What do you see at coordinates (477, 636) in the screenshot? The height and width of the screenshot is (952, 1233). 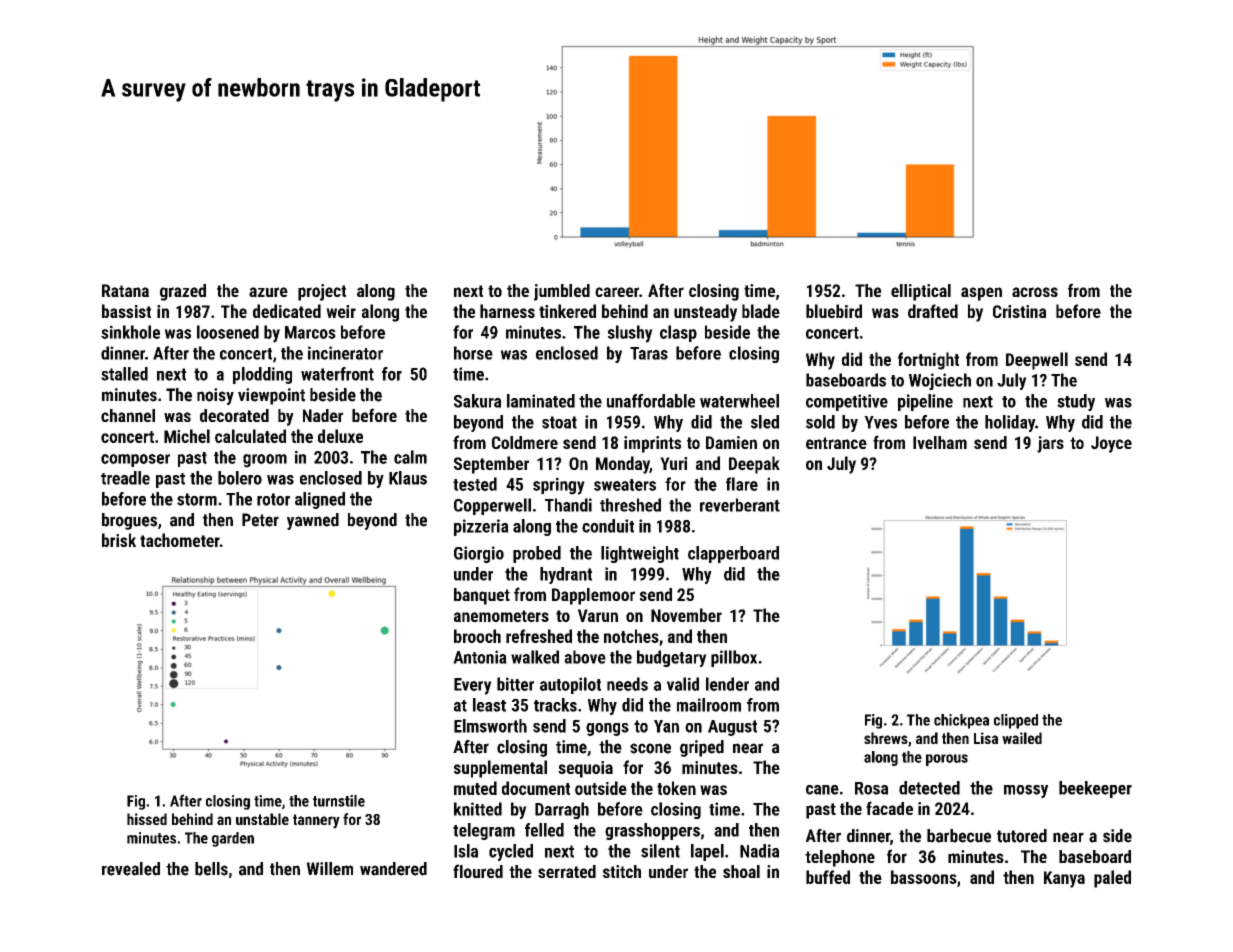 I see `brooch` at bounding box center [477, 636].
